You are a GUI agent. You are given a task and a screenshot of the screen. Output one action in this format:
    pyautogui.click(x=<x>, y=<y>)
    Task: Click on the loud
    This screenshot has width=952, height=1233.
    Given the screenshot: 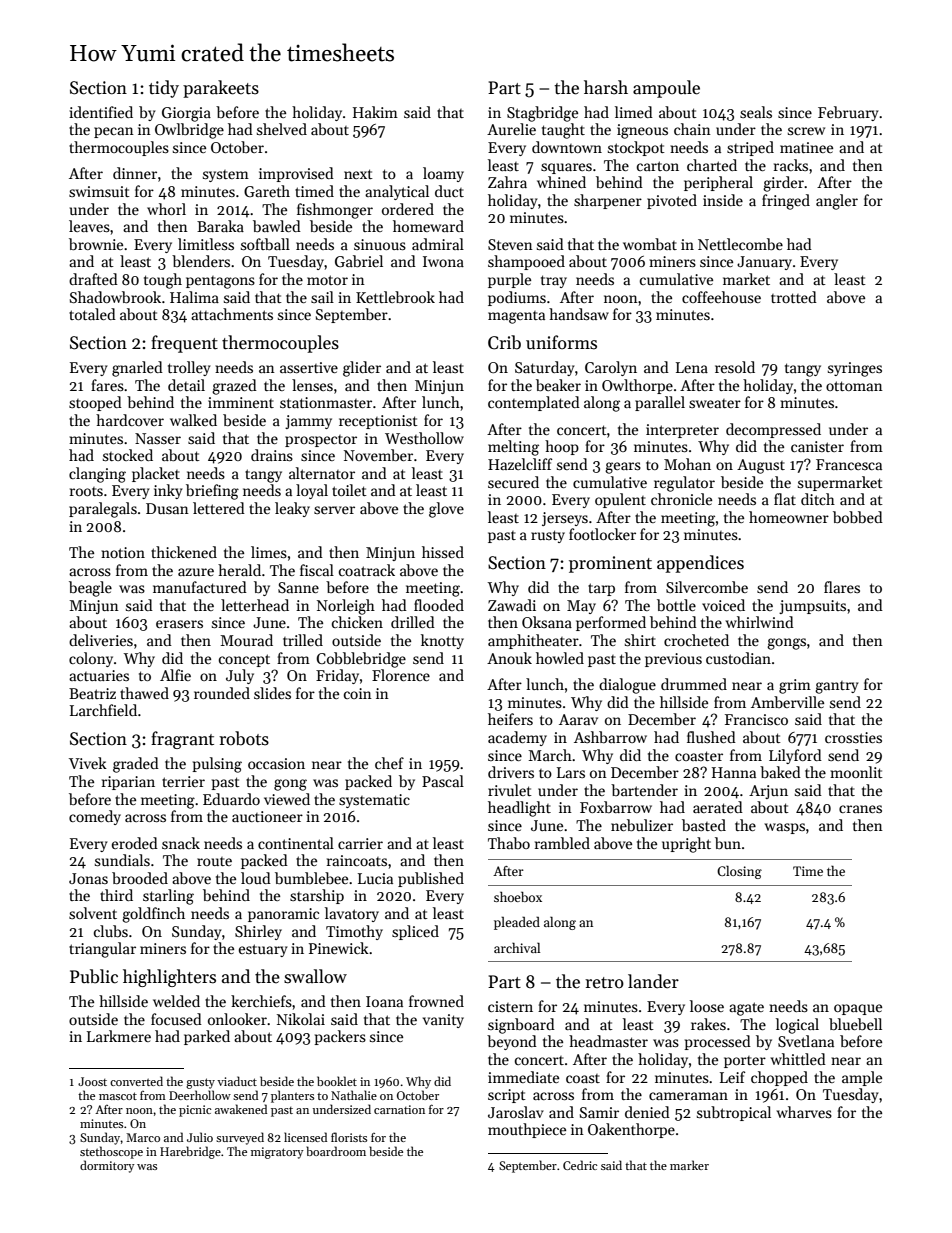 What is the action you would take?
    pyautogui.click(x=256, y=878)
